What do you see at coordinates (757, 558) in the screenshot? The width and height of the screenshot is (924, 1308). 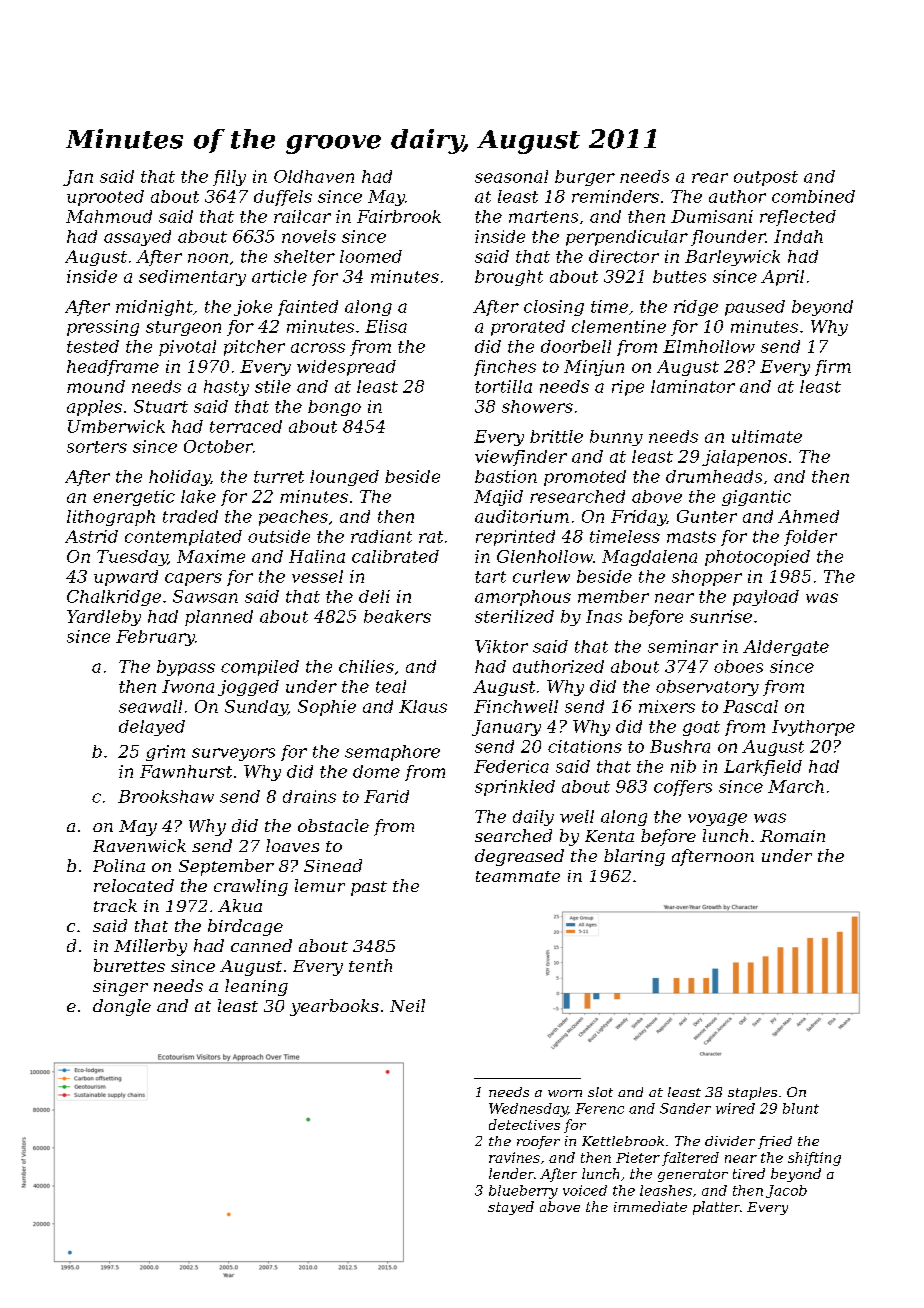 I see `photocopied` at bounding box center [757, 558].
